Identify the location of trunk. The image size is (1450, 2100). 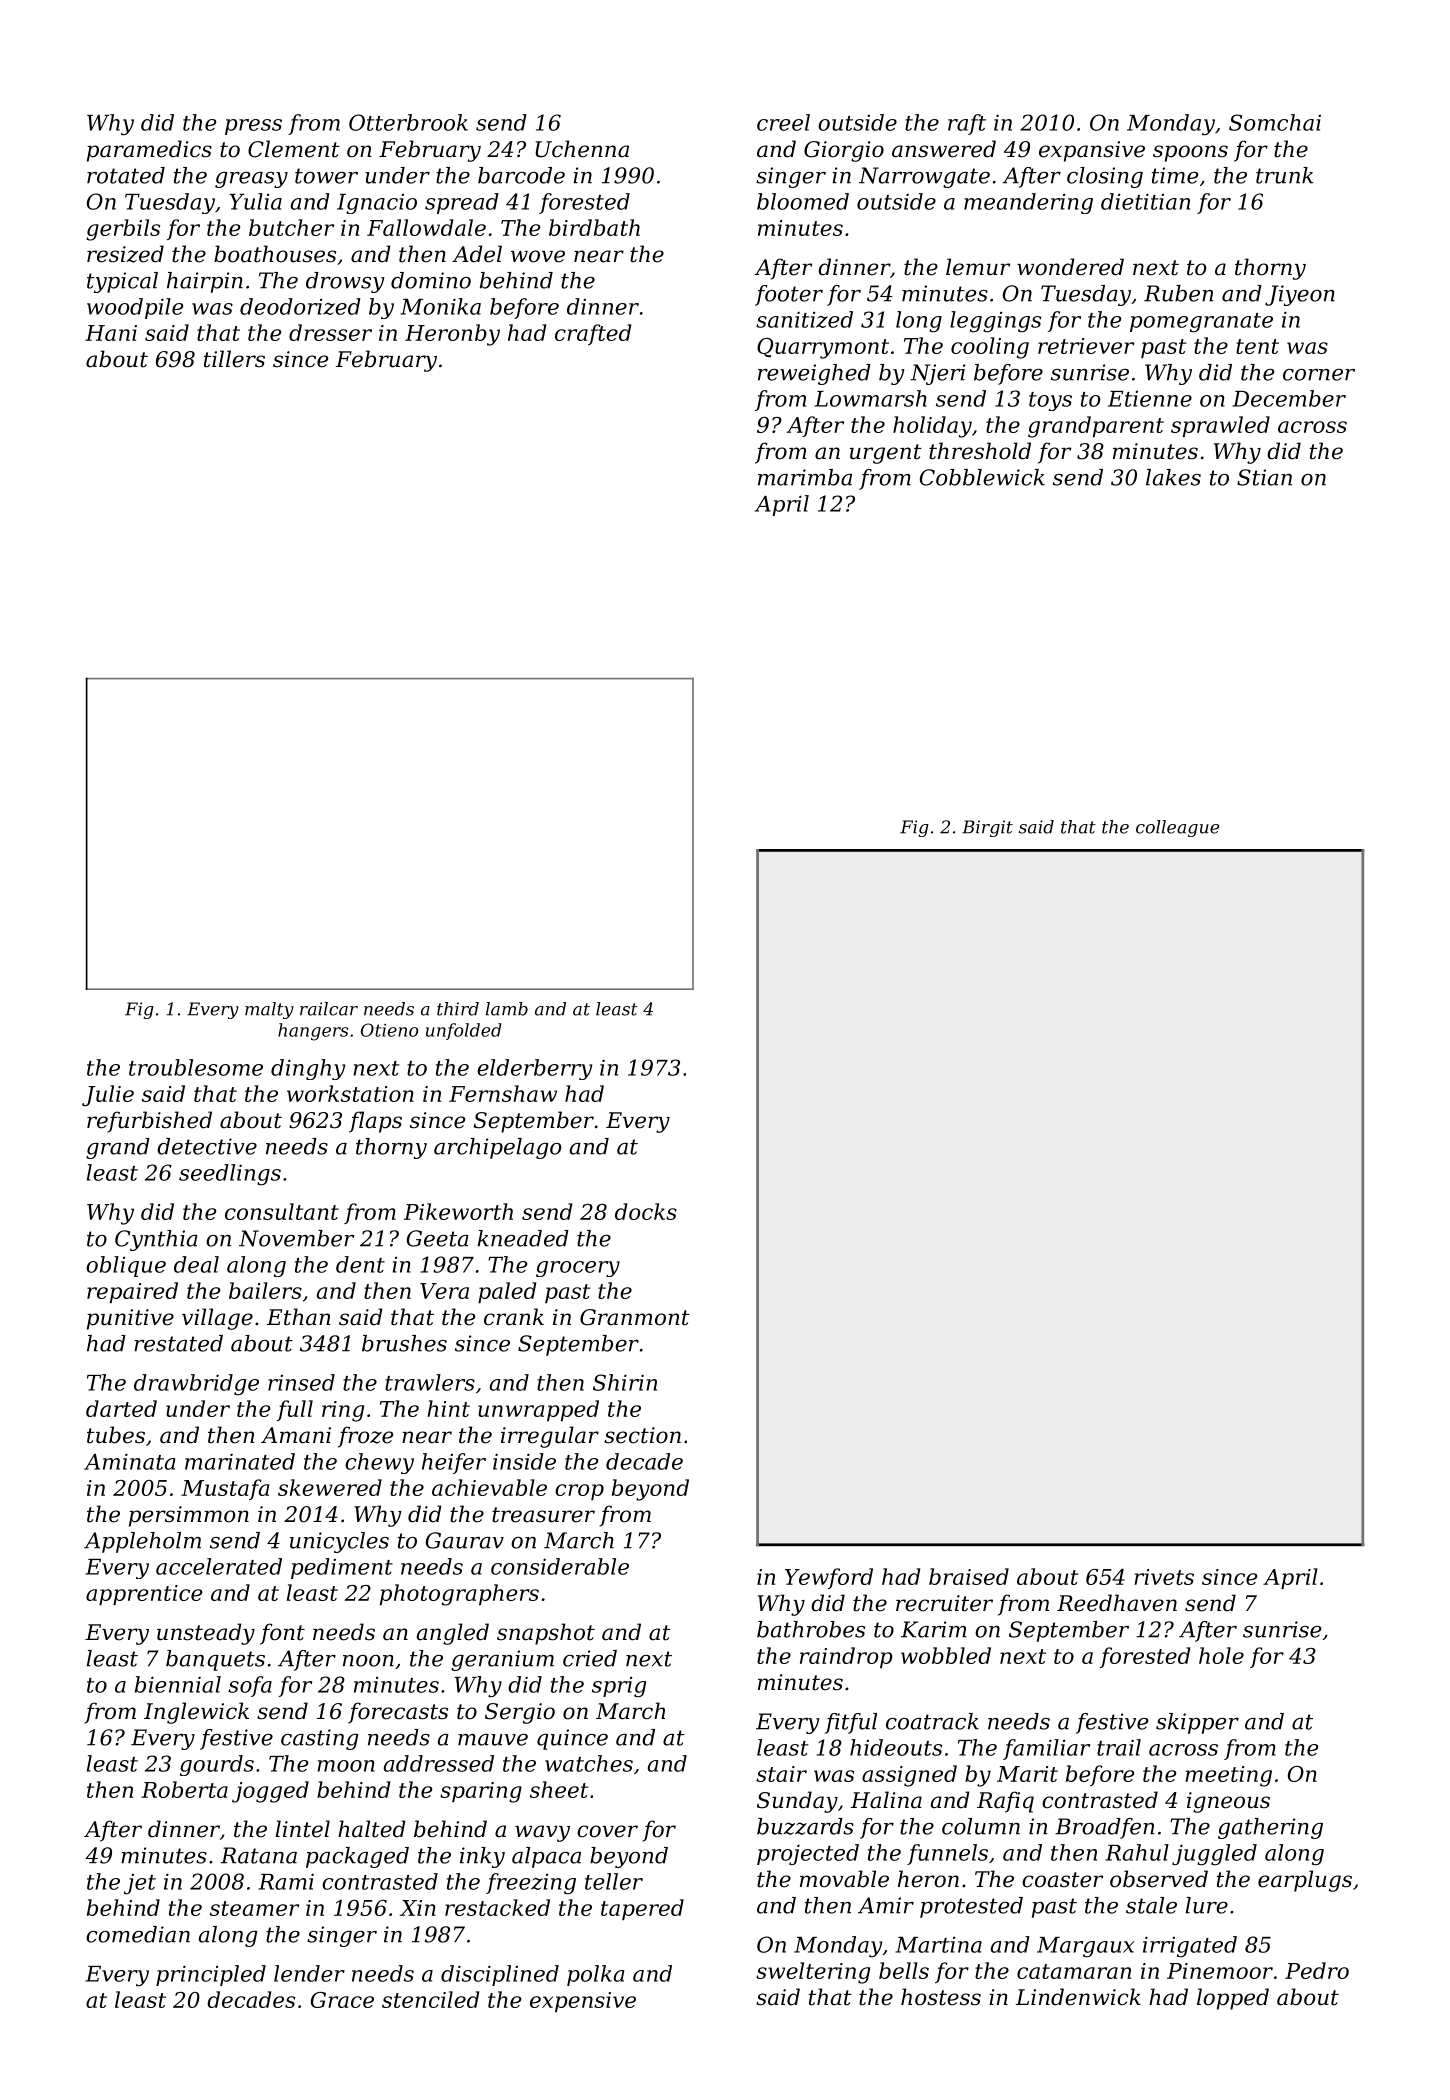
(1284, 175).
